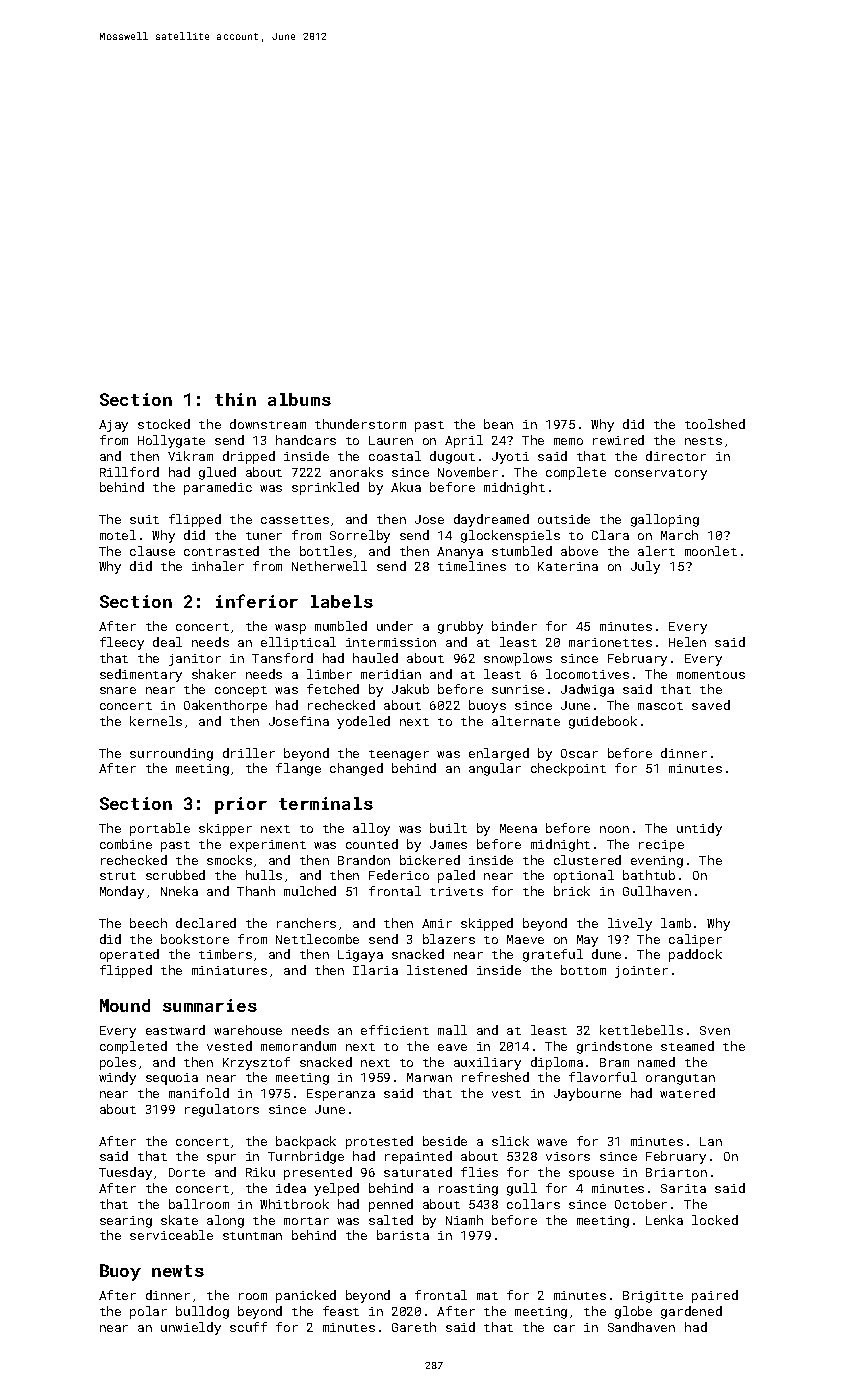 This image has height=1400, width=849. What do you see at coordinates (614, 1047) in the image?
I see `grindstone` at bounding box center [614, 1047].
